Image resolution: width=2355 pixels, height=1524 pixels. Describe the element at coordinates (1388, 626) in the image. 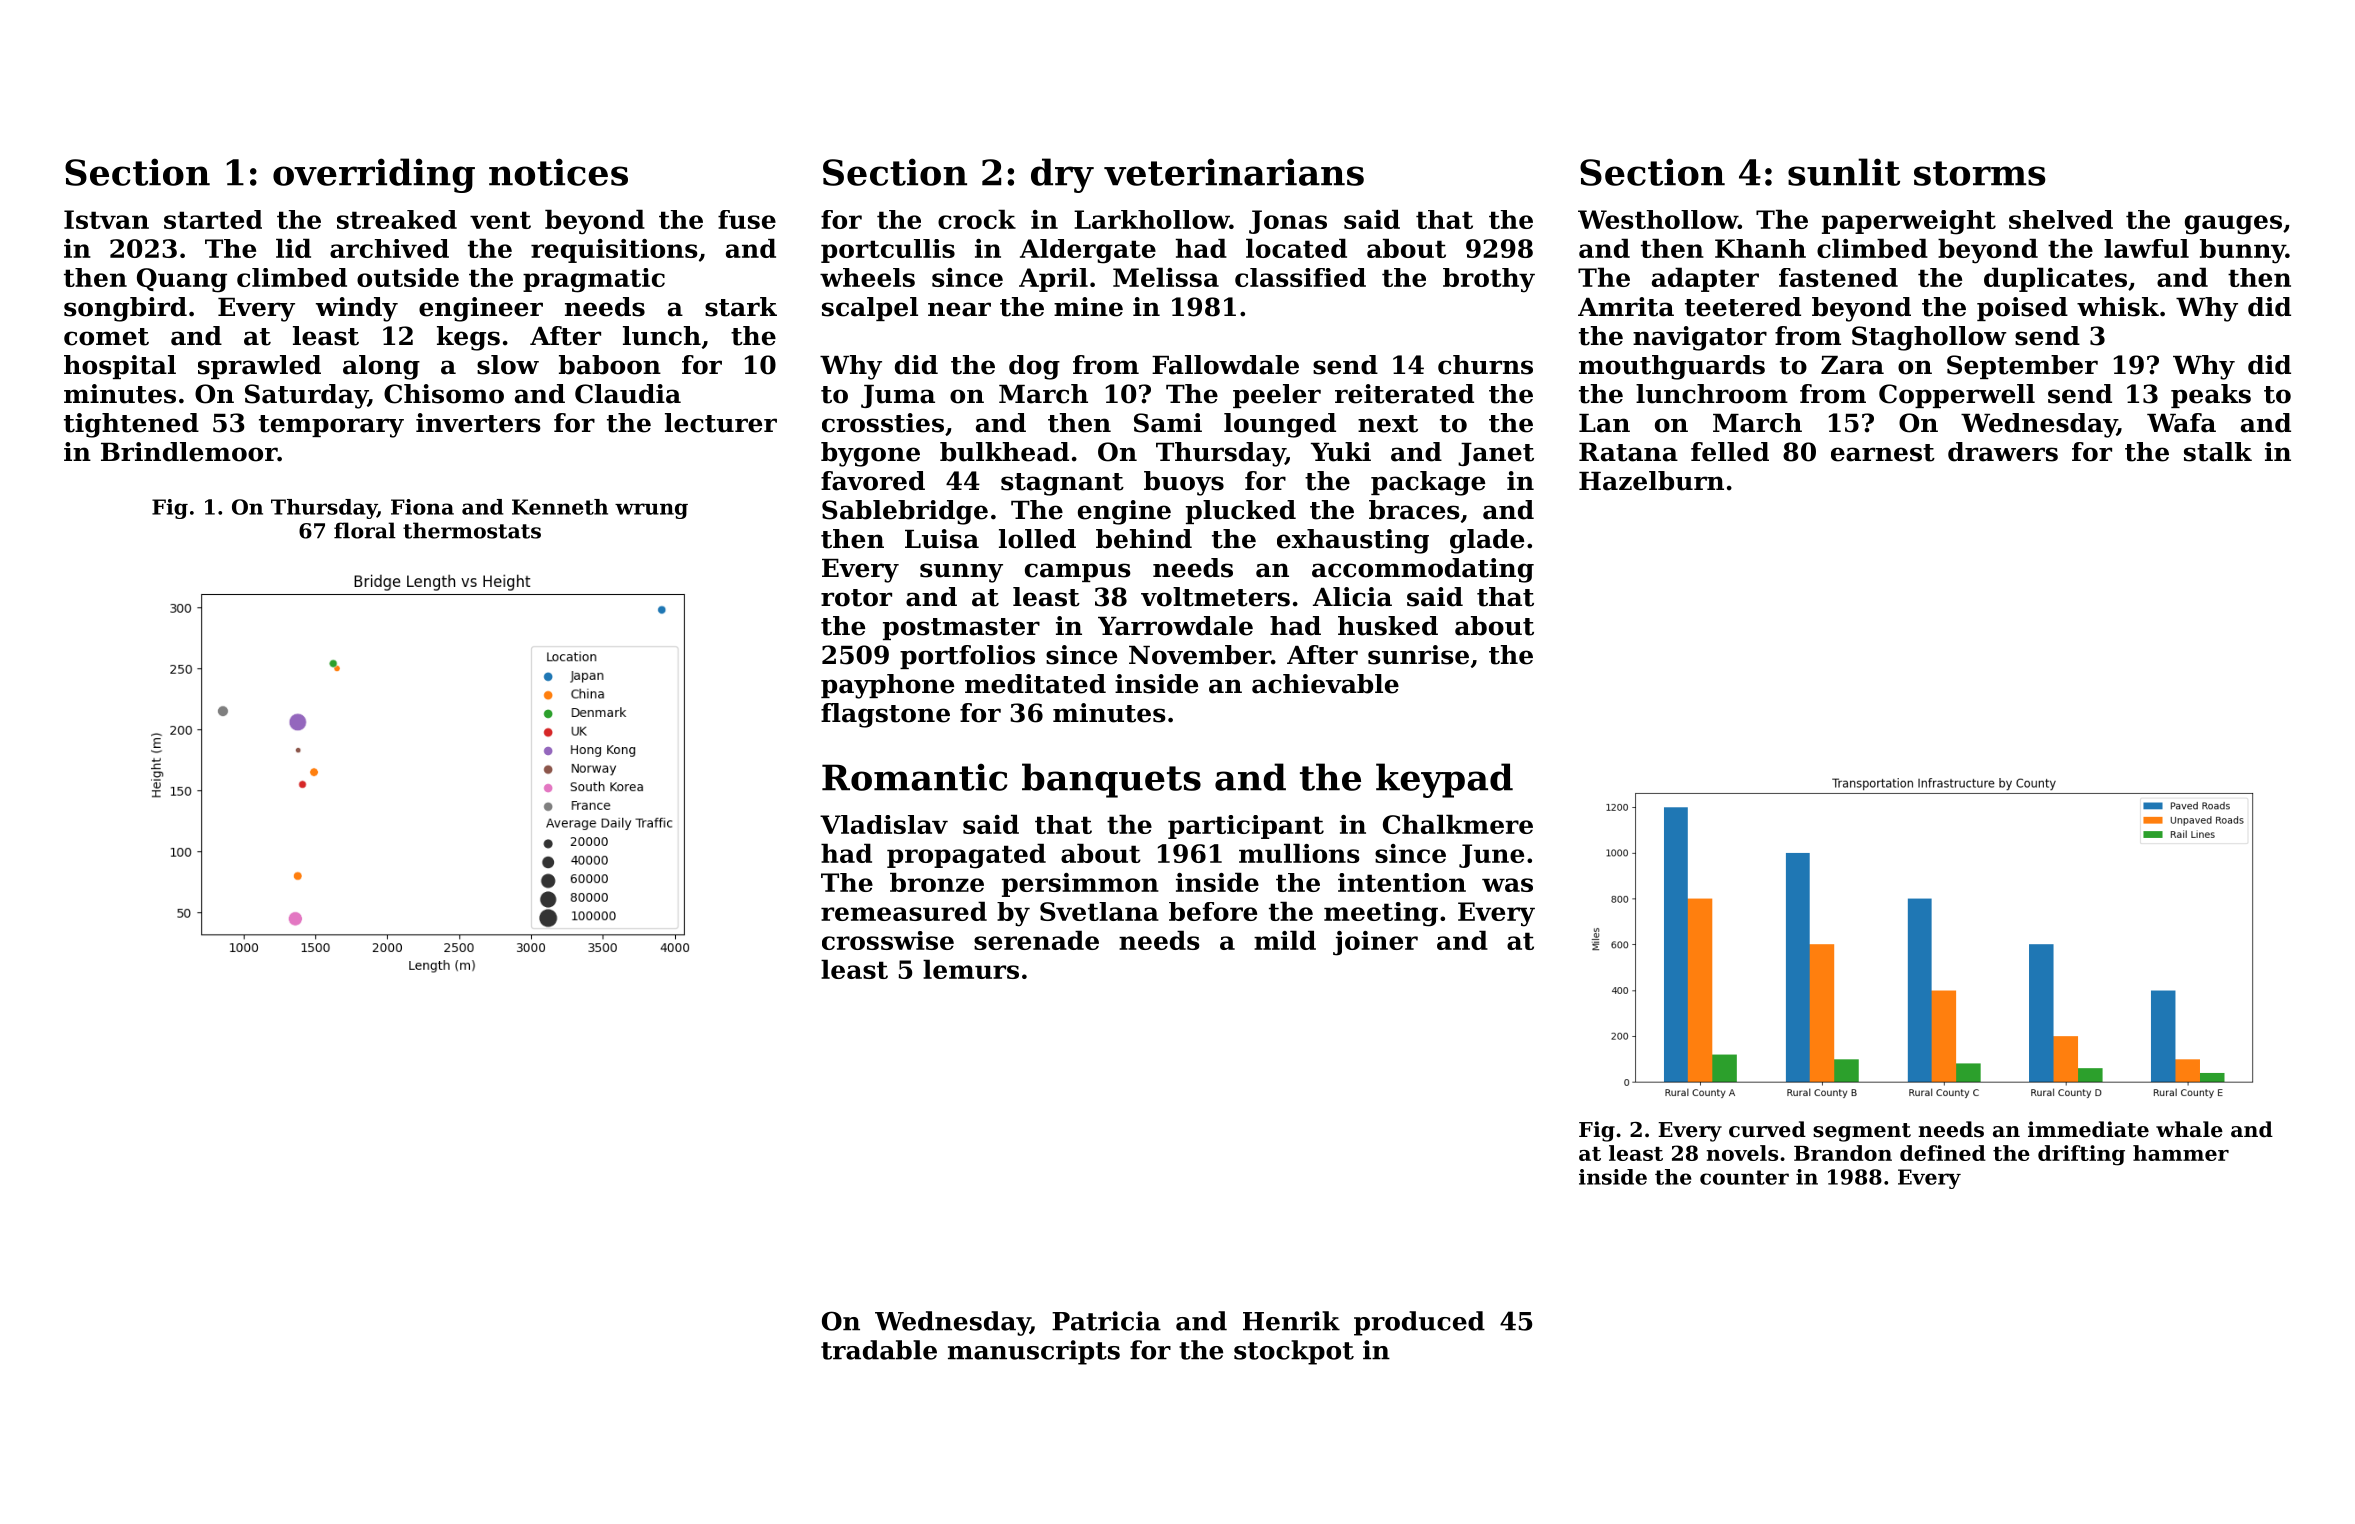

I see `husked` at that location.
